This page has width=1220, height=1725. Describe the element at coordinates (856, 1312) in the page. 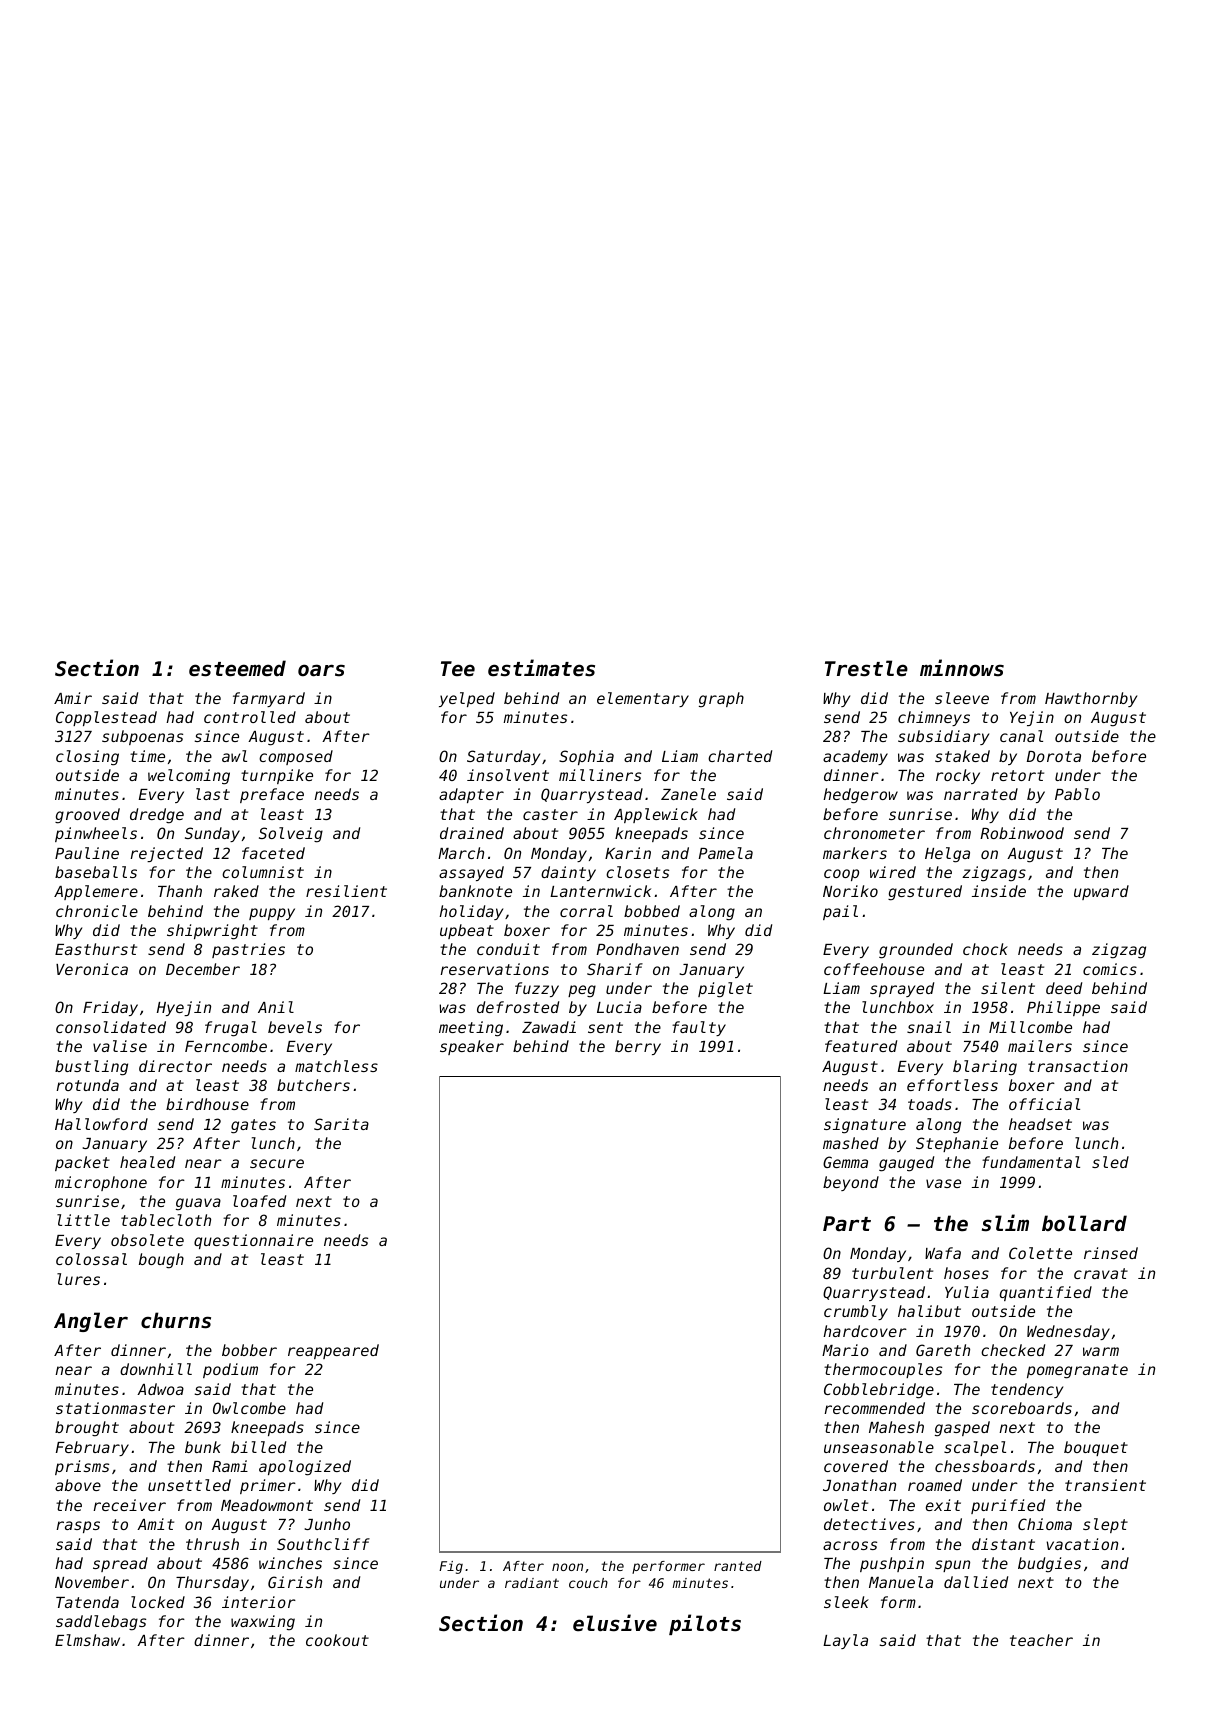

I see `crumbly` at that location.
